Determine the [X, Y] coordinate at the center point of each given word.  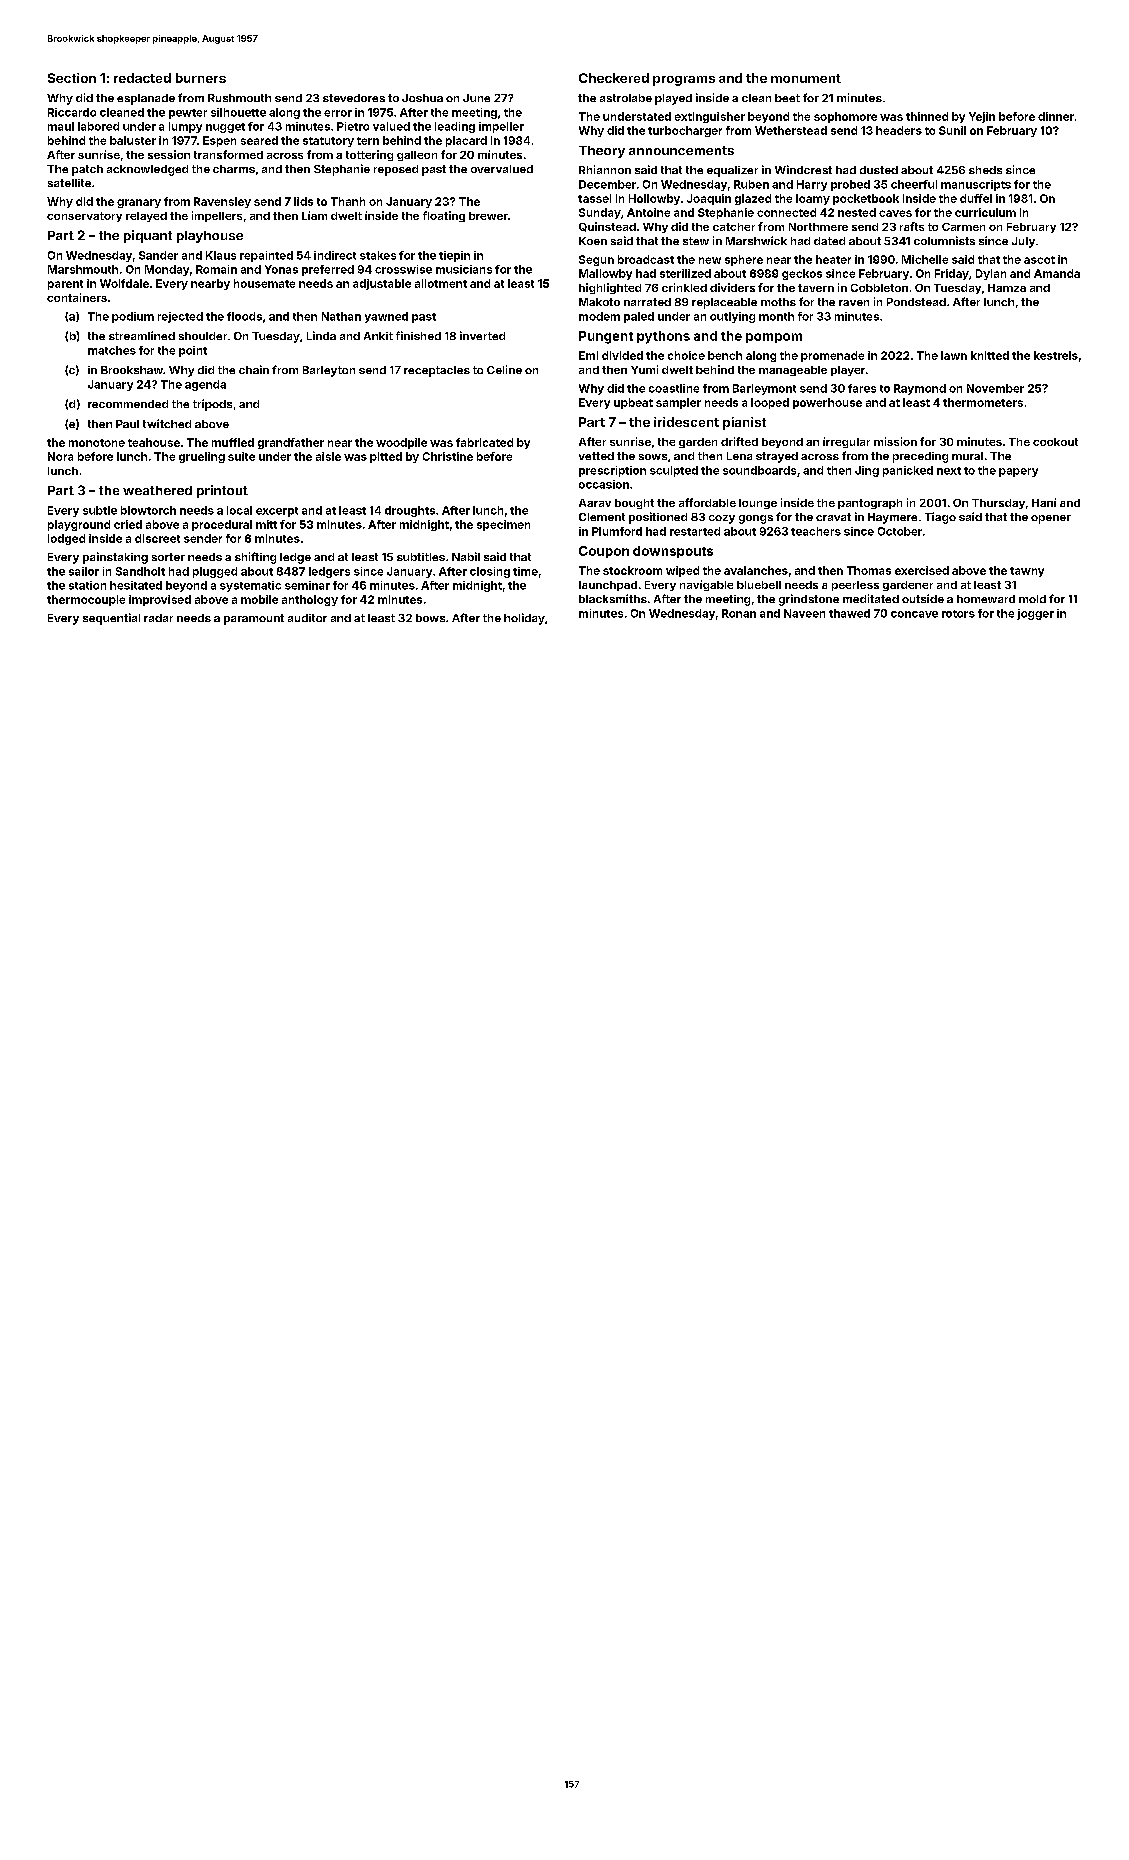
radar [158, 618]
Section [72, 78]
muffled [233, 442]
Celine [504, 369]
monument [806, 78]
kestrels [1056, 355]
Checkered [614, 78]
